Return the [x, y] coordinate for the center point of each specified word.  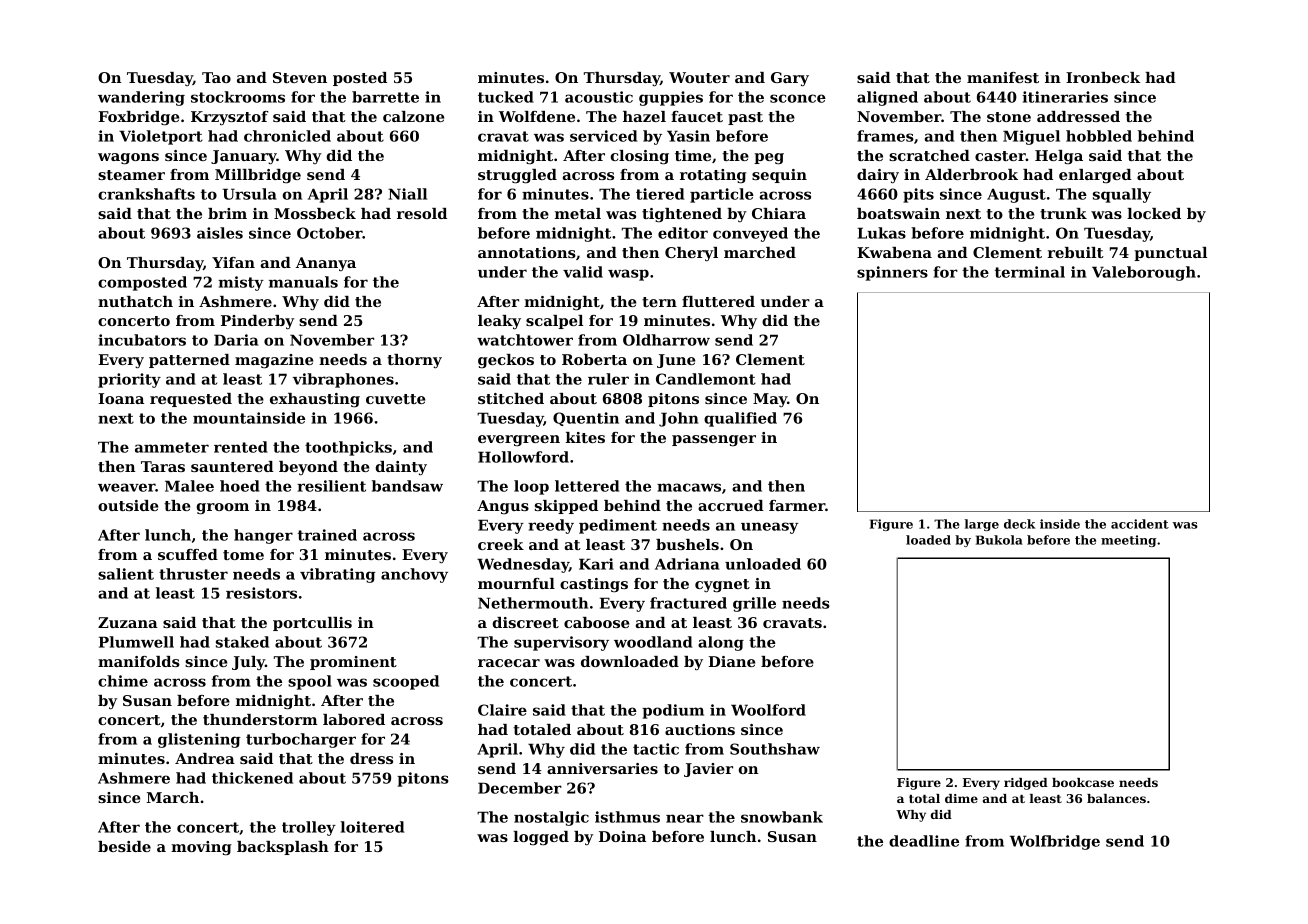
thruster [193, 574]
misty [241, 283]
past [745, 118]
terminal [1030, 272]
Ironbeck [1103, 77]
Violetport [161, 137]
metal [578, 213]
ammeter [172, 447]
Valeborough [1144, 273]
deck [1019, 524]
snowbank [782, 817]
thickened [252, 778]
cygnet [722, 585]
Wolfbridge [1055, 842]
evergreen [519, 441]
